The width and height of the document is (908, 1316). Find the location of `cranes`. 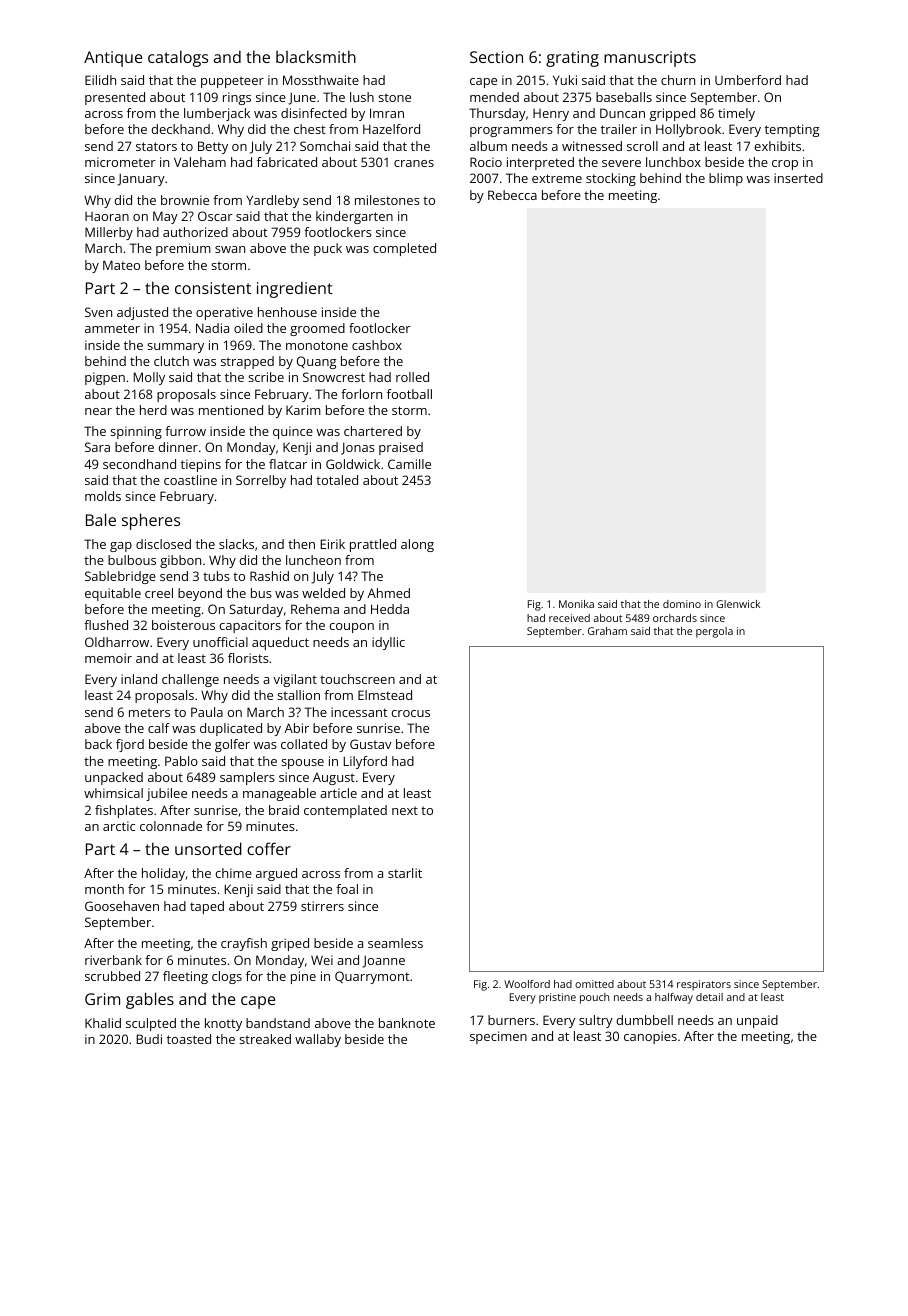

cranes is located at coordinates (414, 163).
